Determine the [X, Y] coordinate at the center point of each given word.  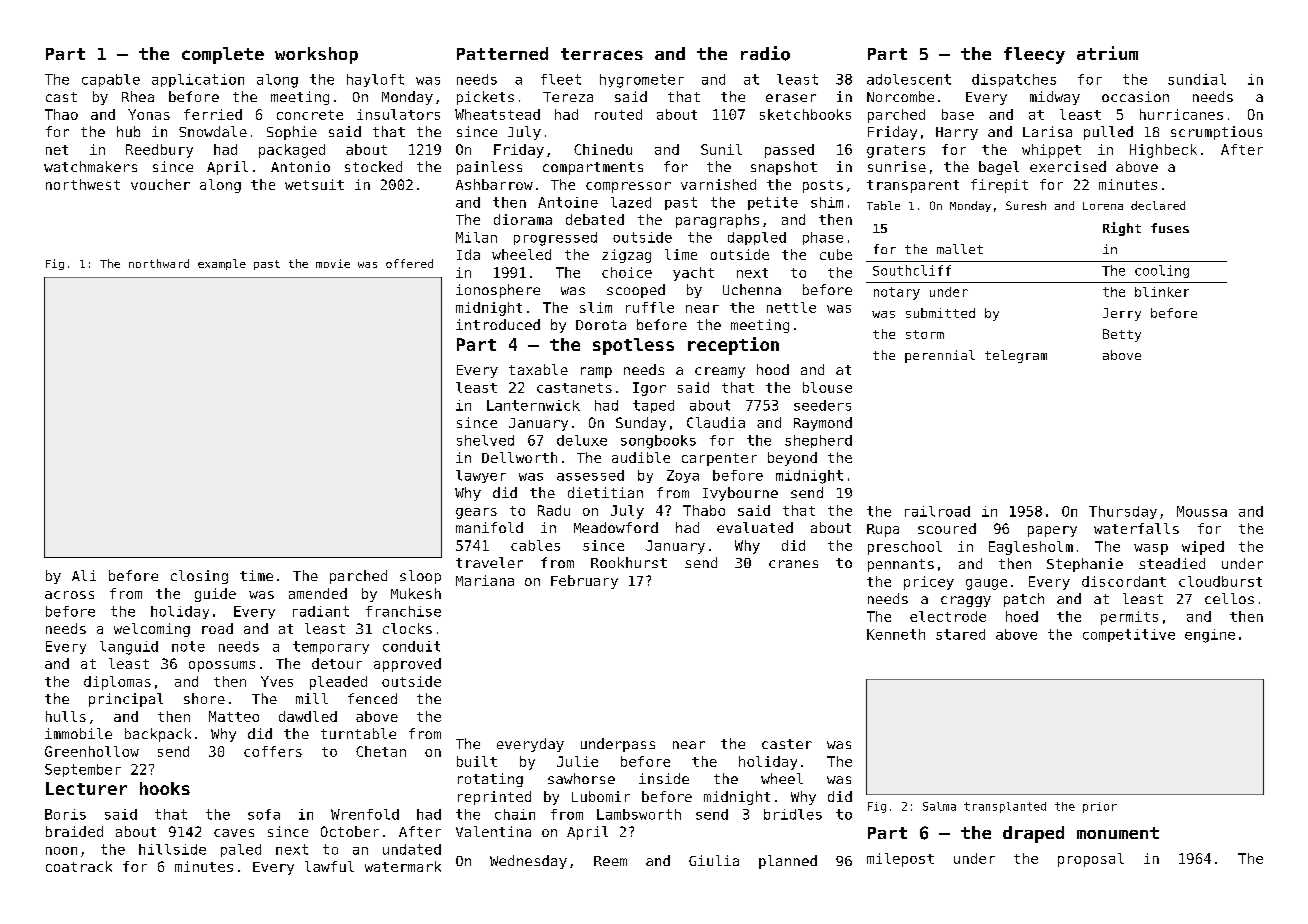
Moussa [1202, 511]
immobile [78, 733]
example [222, 264]
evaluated [755, 527]
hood [773, 369]
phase [823, 238]
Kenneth [896, 634]
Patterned [502, 53]
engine [1210, 636]
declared [1158, 205]
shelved [485, 440]
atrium [1107, 53]
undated [412, 849]
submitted [940, 313]
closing [199, 577]
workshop [316, 55]
